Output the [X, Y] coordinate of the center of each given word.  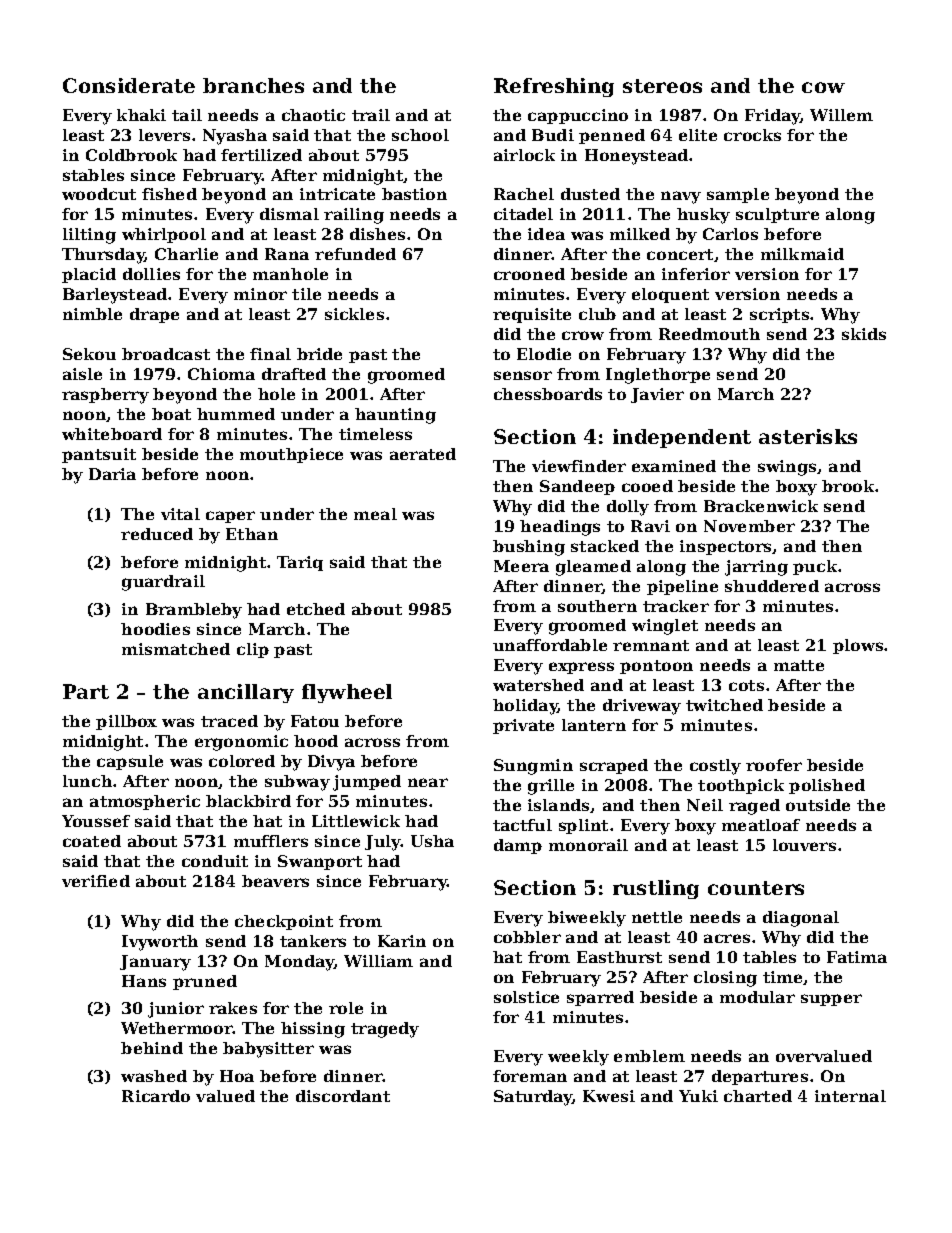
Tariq [300, 563]
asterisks [808, 436]
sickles [354, 314]
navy [681, 197]
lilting [89, 236]
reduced [157, 534]
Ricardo [156, 1096]
